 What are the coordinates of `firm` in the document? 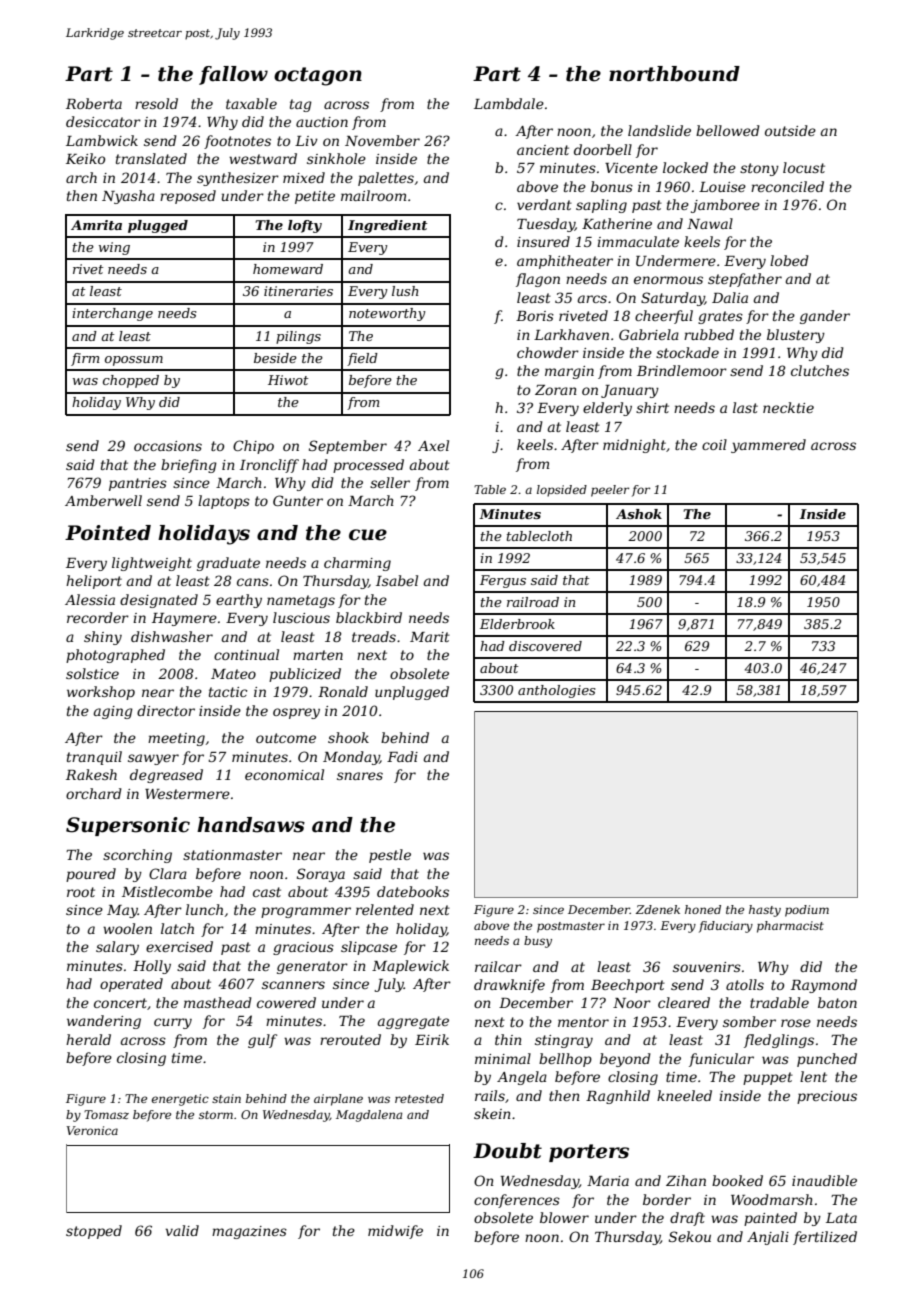 It's located at (85, 359).
